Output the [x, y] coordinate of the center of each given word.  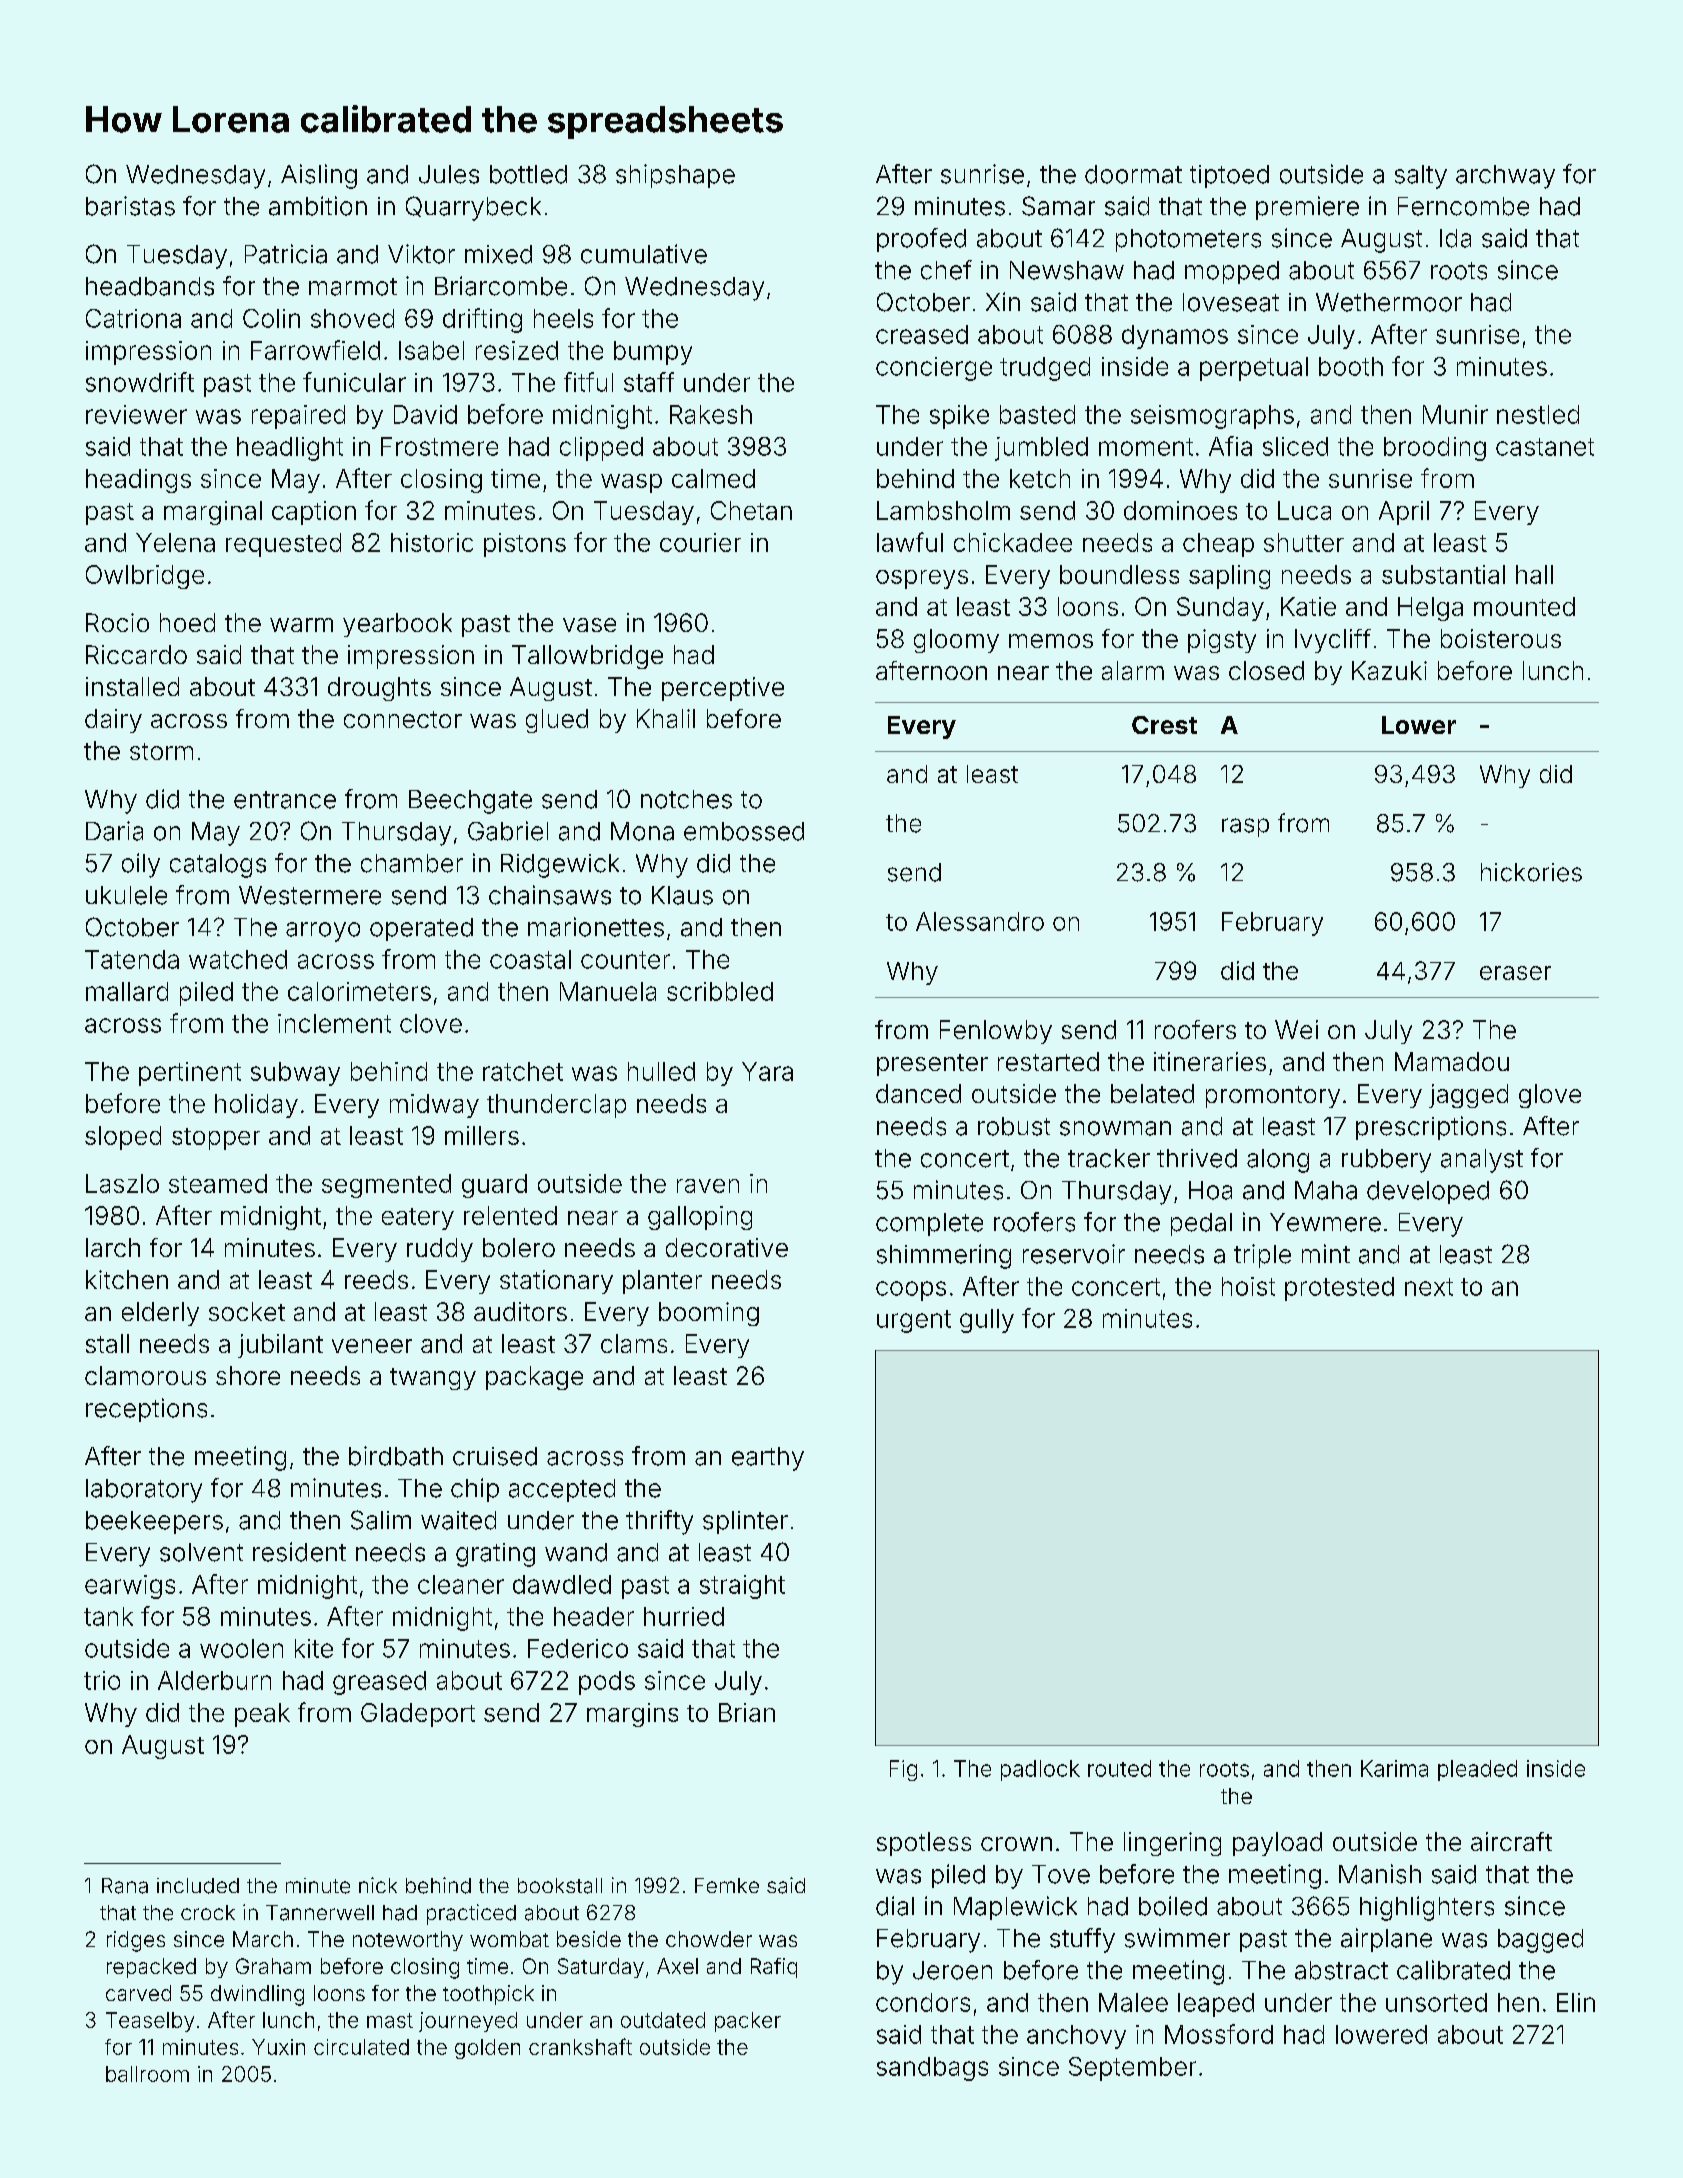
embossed [744, 831]
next [1429, 1287]
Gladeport [418, 1715]
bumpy [653, 353]
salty [1421, 177]
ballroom [147, 2074]
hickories [1531, 872]
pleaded [1477, 1770]
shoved [352, 318]
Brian [747, 1712]
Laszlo [122, 1183]
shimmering [944, 1256]
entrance [285, 800]
